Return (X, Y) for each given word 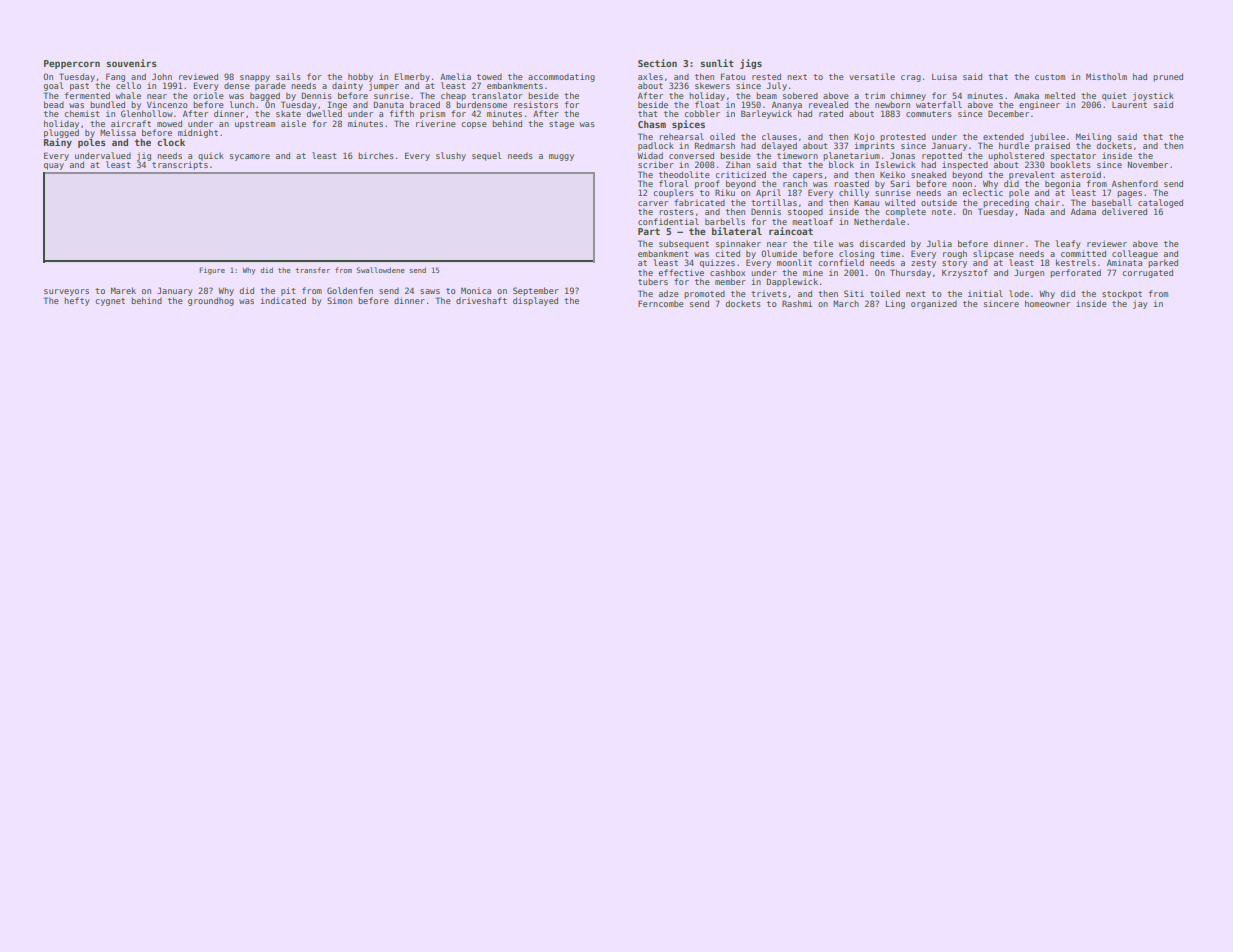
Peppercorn (72, 64)
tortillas (774, 202)
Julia (939, 243)
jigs (751, 64)
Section (657, 63)
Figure (212, 271)
